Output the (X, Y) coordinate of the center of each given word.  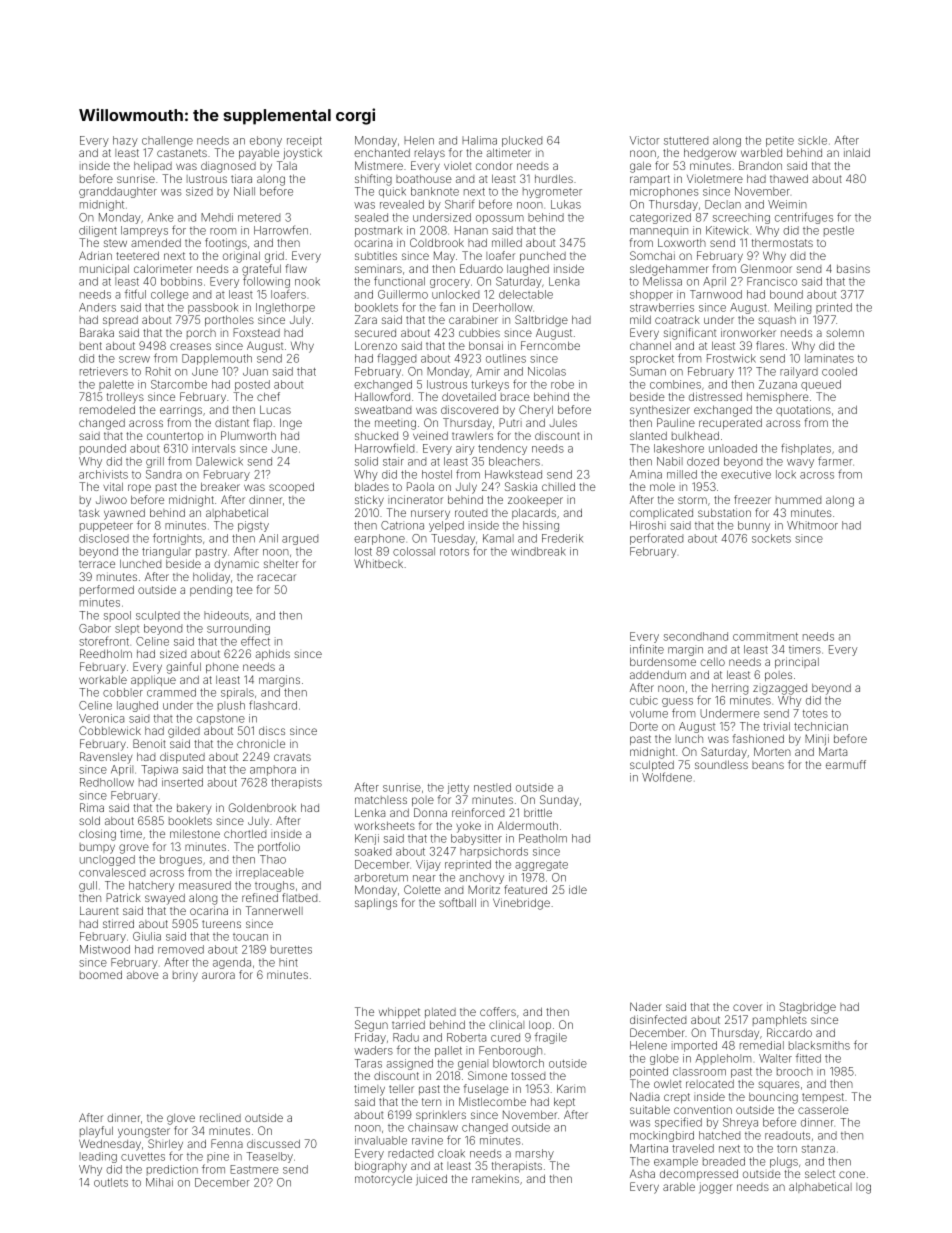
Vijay (428, 865)
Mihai (159, 1182)
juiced (431, 1179)
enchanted (382, 153)
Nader (646, 1006)
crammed (171, 692)
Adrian (95, 255)
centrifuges (804, 218)
